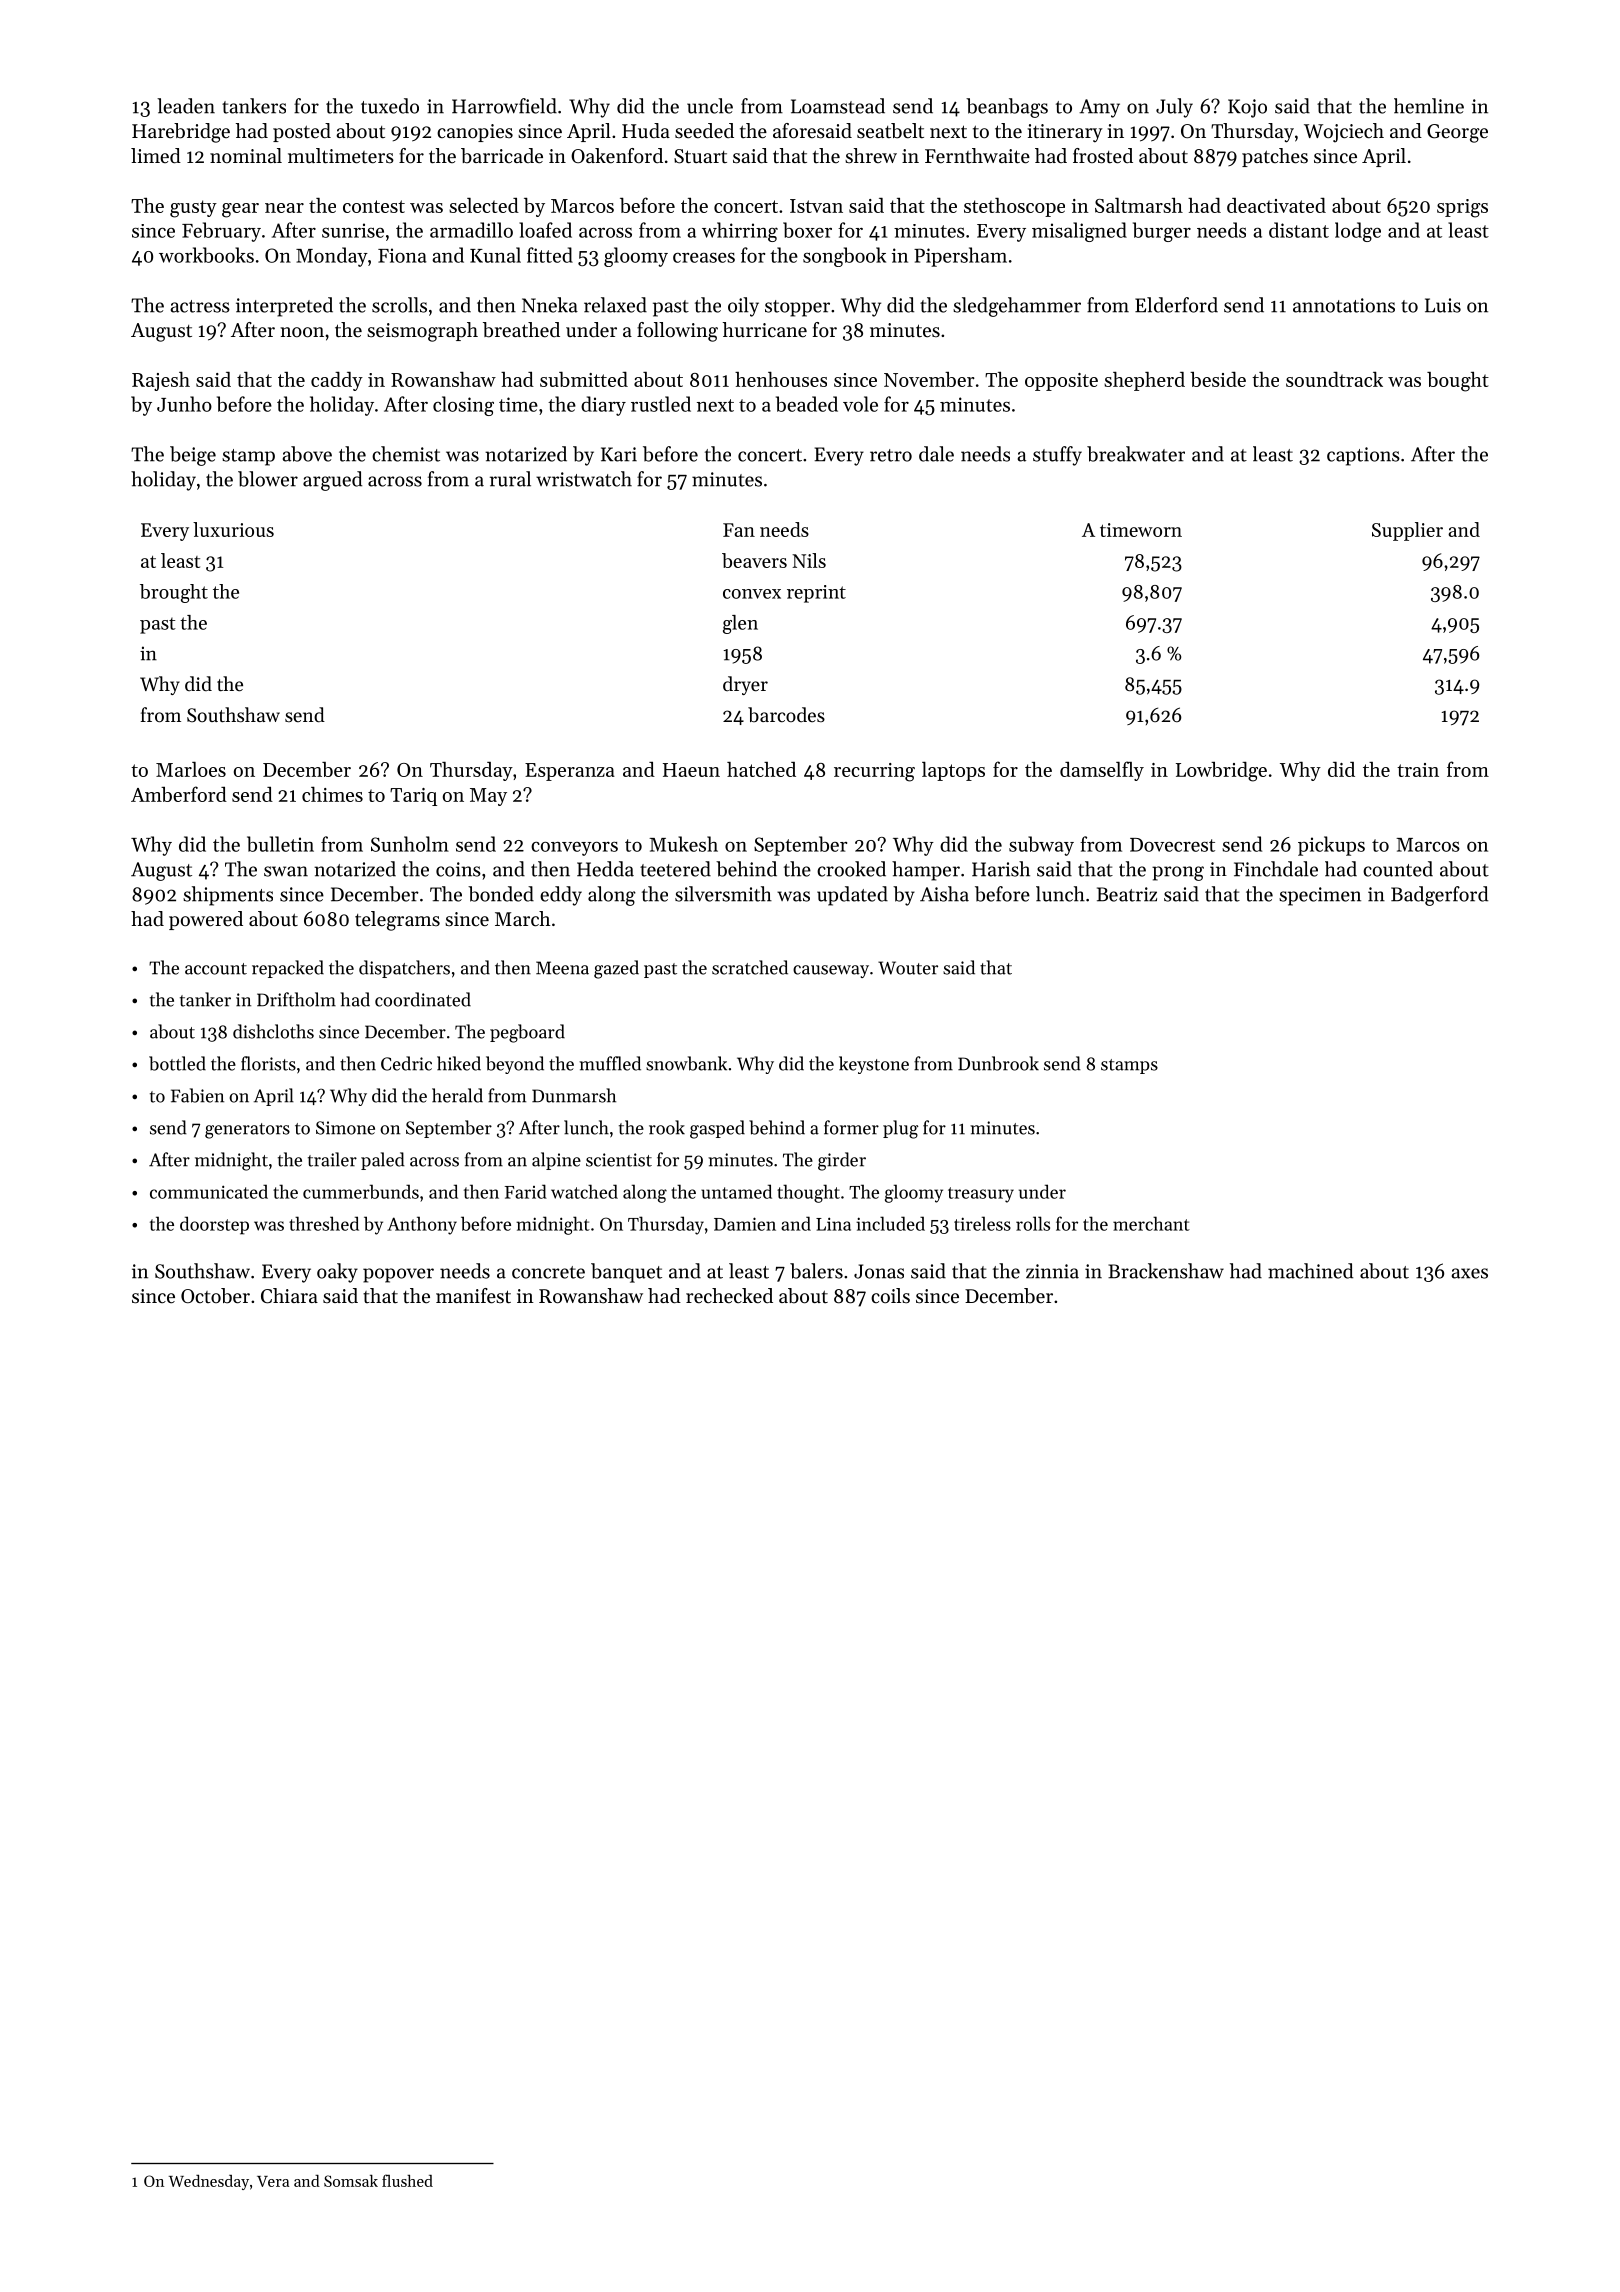 The width and height of the image is (1620, 2292). Describe the element at coordinates (296, 999) in the image. I see `Driftholm` at that location.
